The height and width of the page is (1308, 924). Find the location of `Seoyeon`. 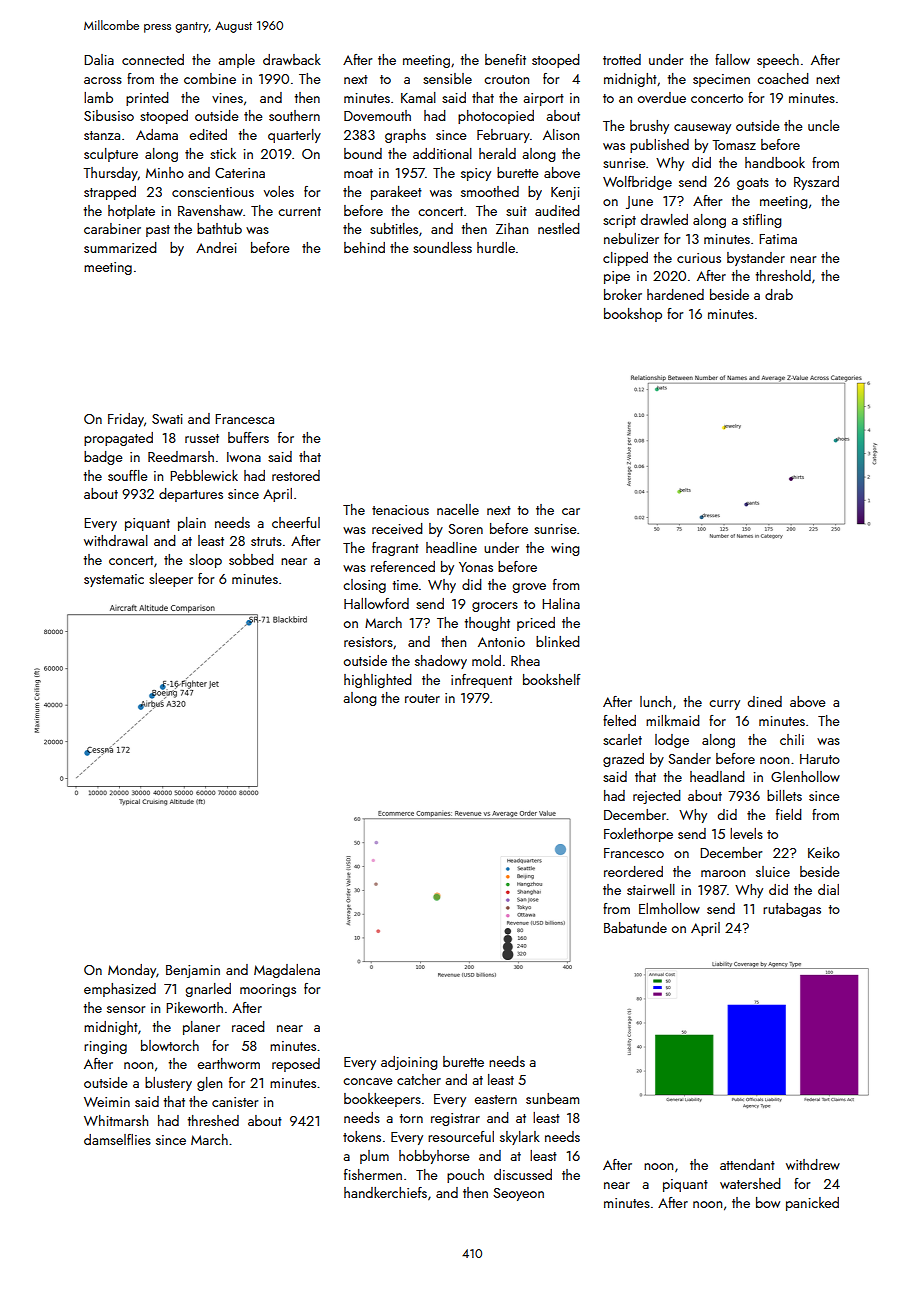

Seoyeon is located at coordinates (518, 1194).
